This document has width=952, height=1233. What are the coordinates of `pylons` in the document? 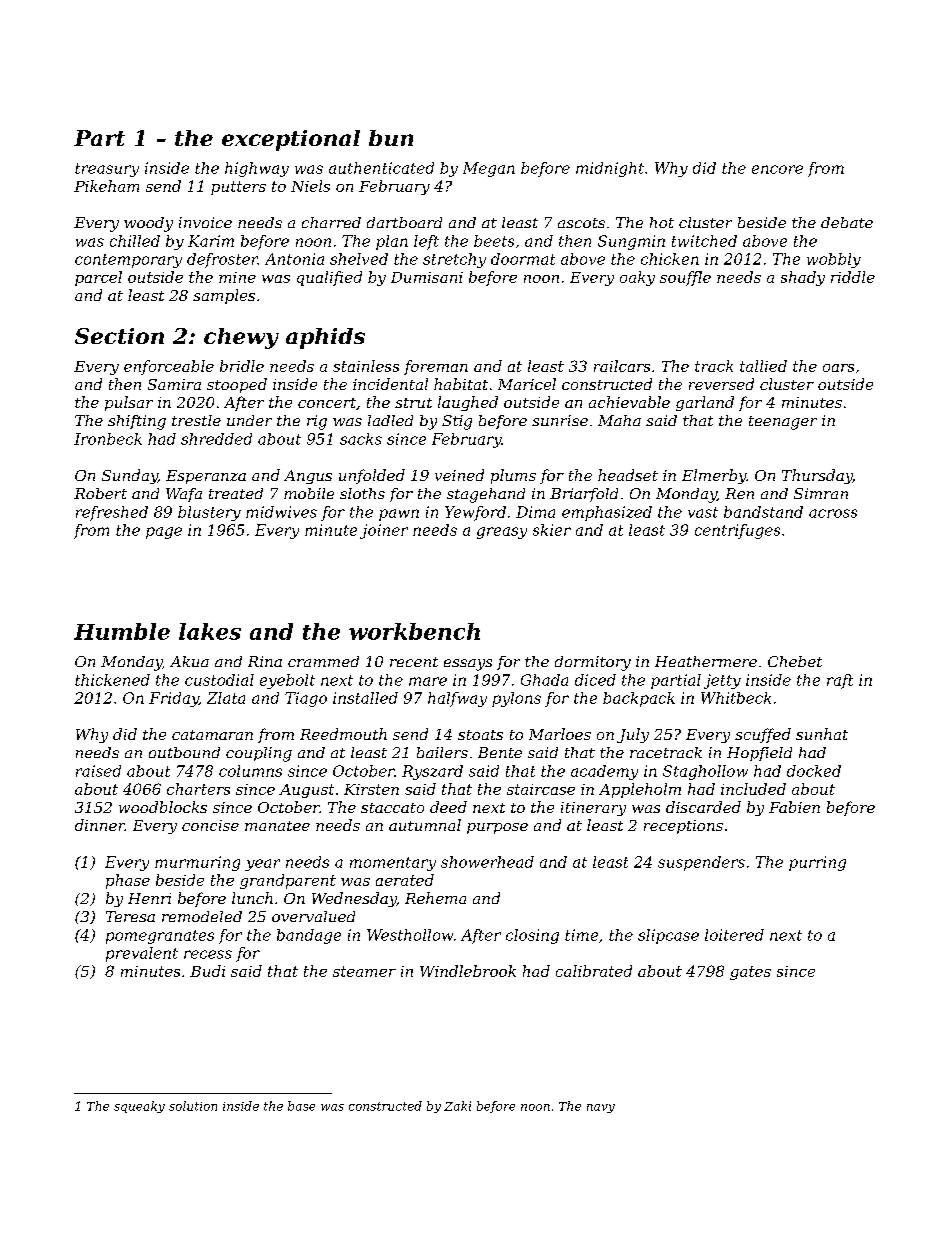 It's located at (516, 699).
